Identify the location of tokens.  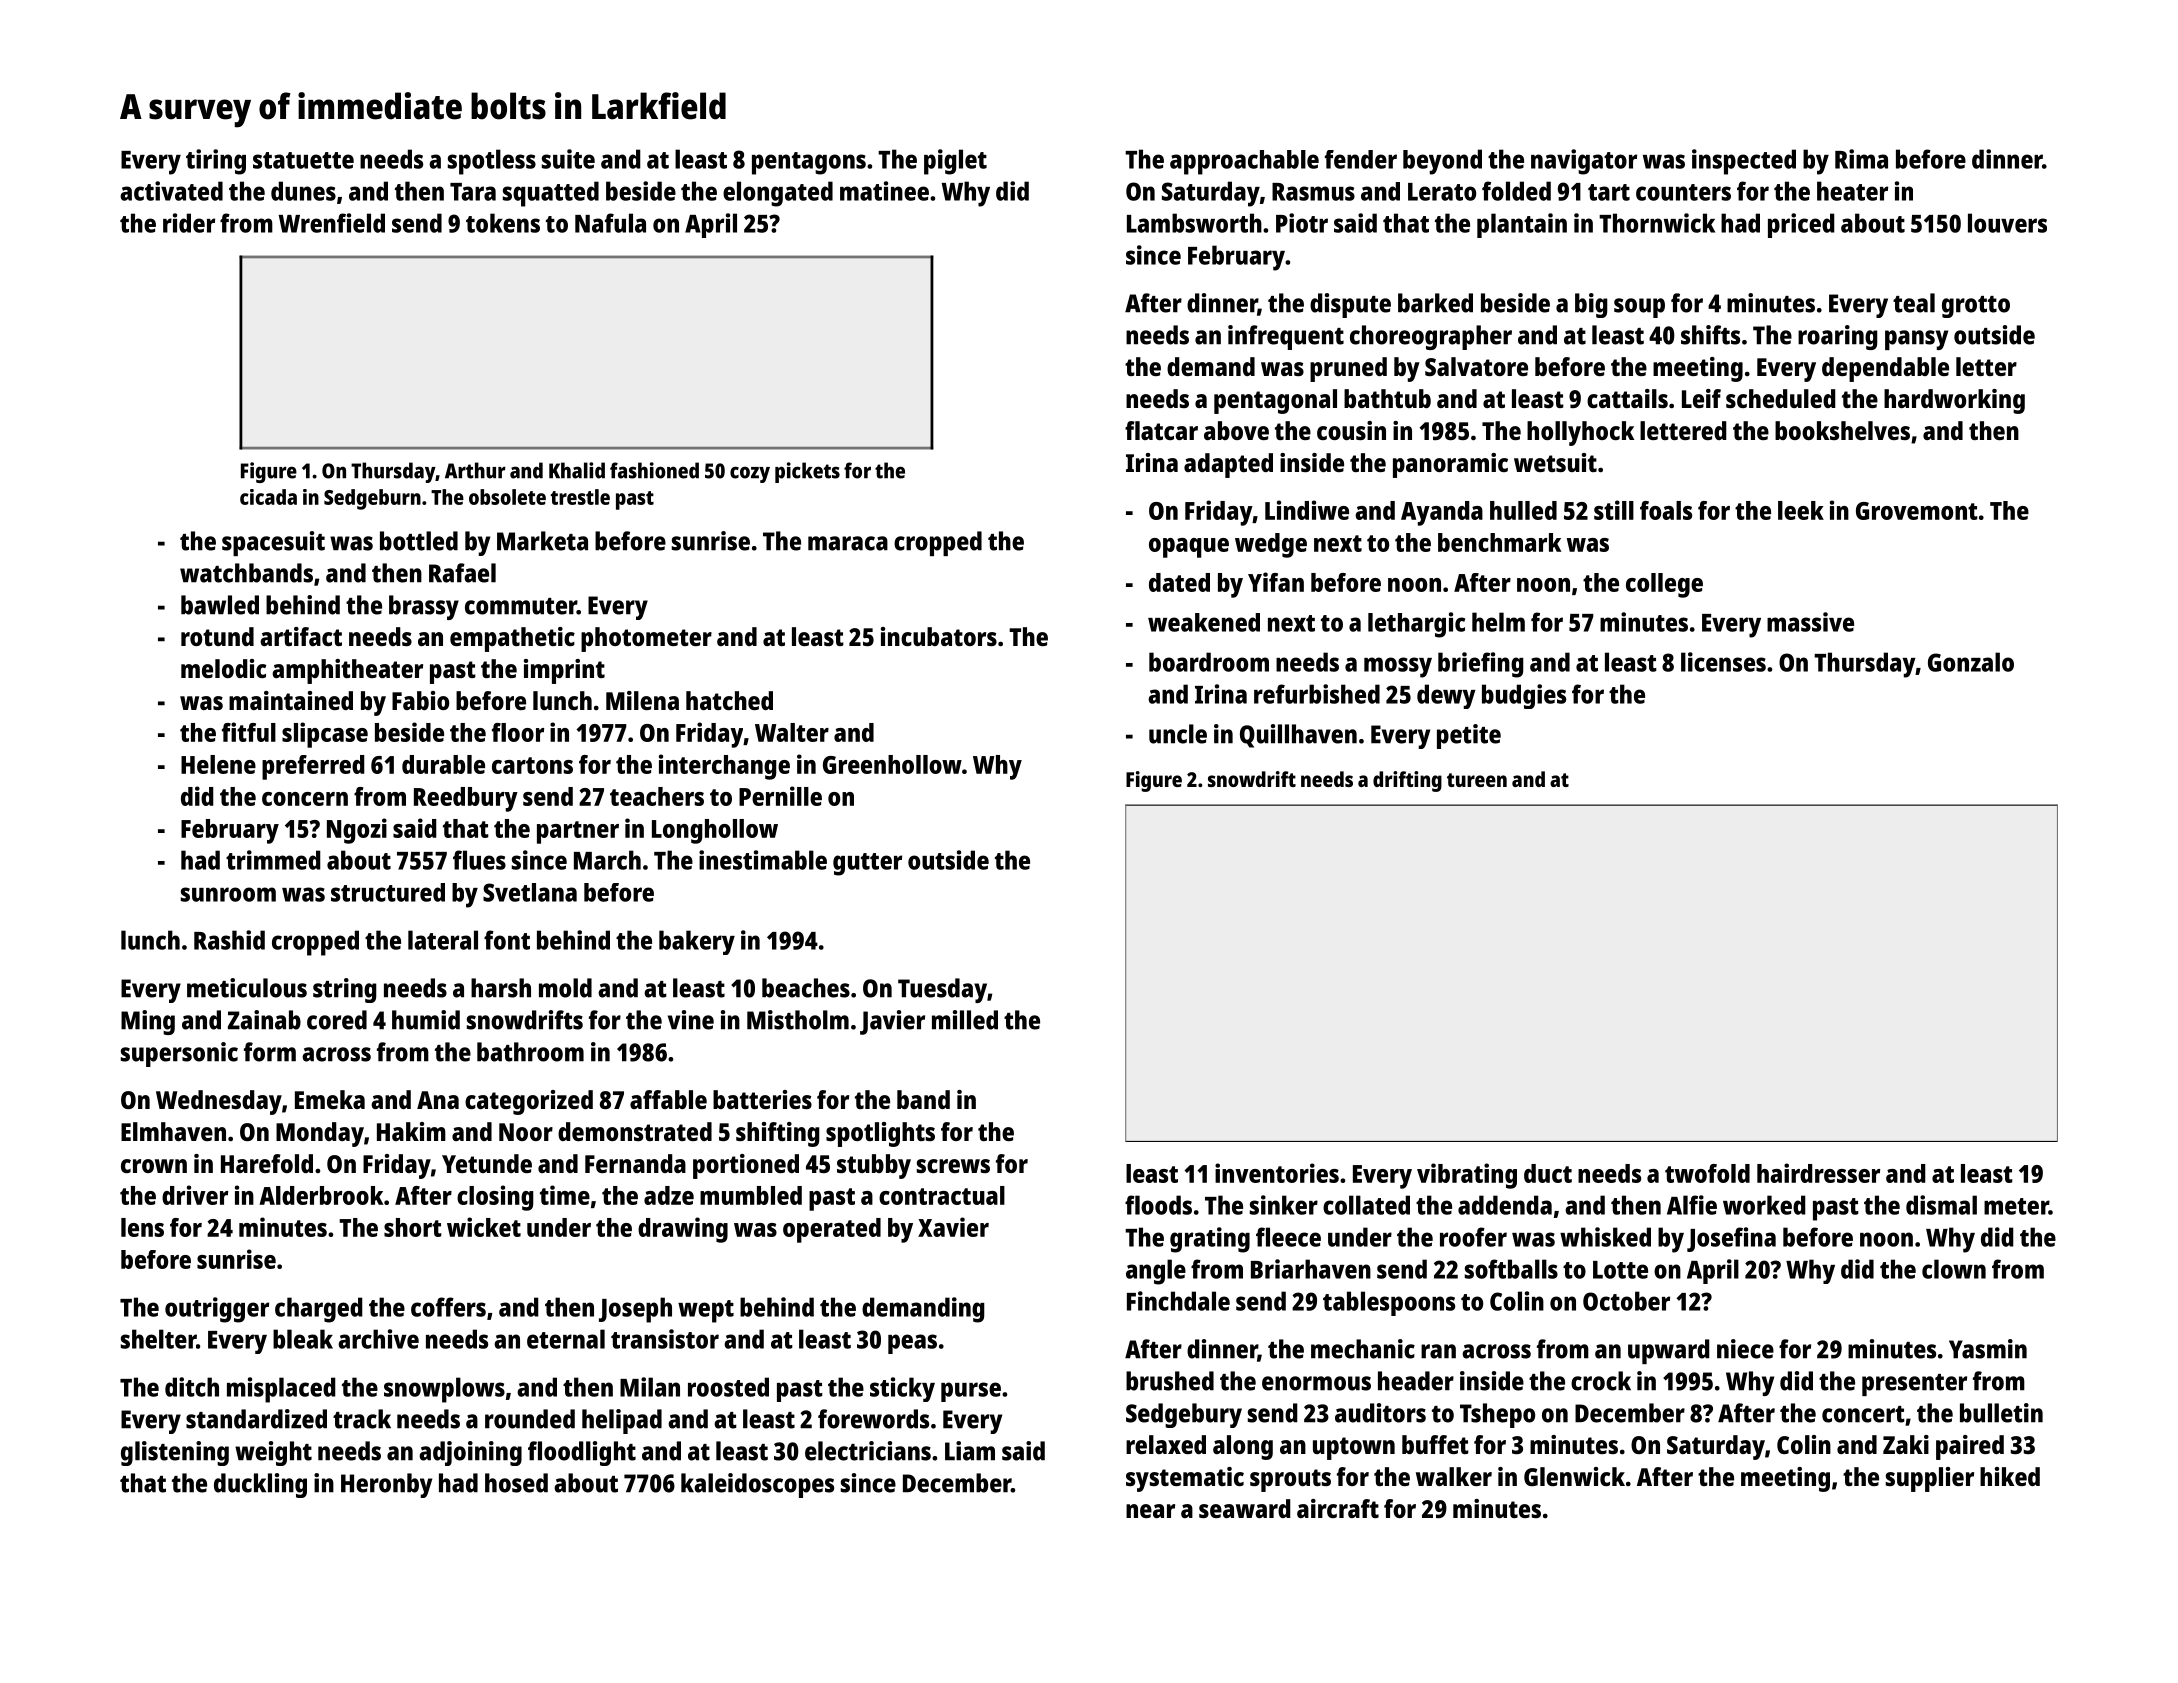
(503, 223).
